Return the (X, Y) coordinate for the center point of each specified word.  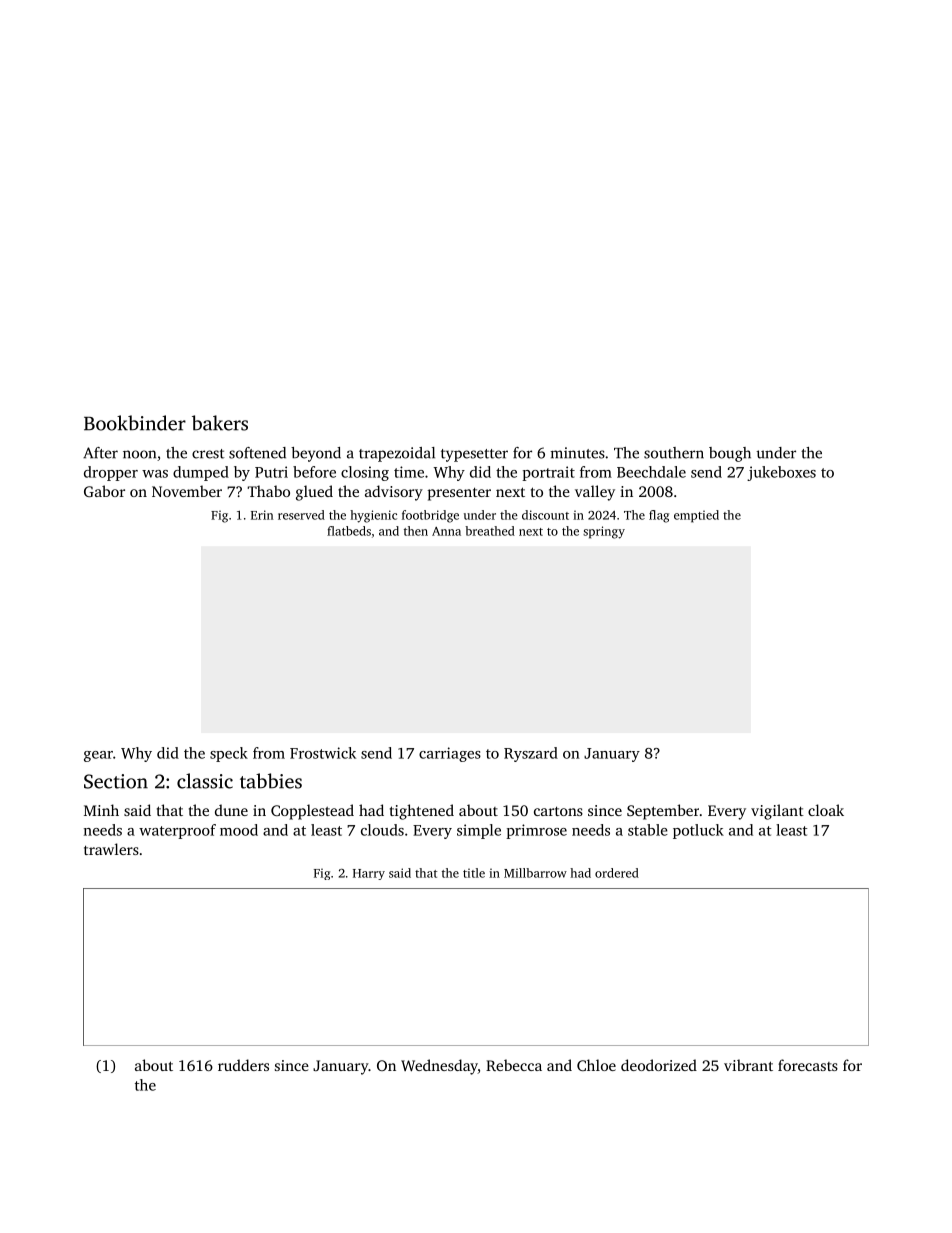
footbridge (430, 516)
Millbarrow (535, 873)
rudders (243, 1065)
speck (229, 754)
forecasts (808, 1065)
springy (604, 532)
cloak (826, 810)
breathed (490, 531)
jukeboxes (781, 473)
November (187, 491)
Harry (369, 874)
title (474, 873)
